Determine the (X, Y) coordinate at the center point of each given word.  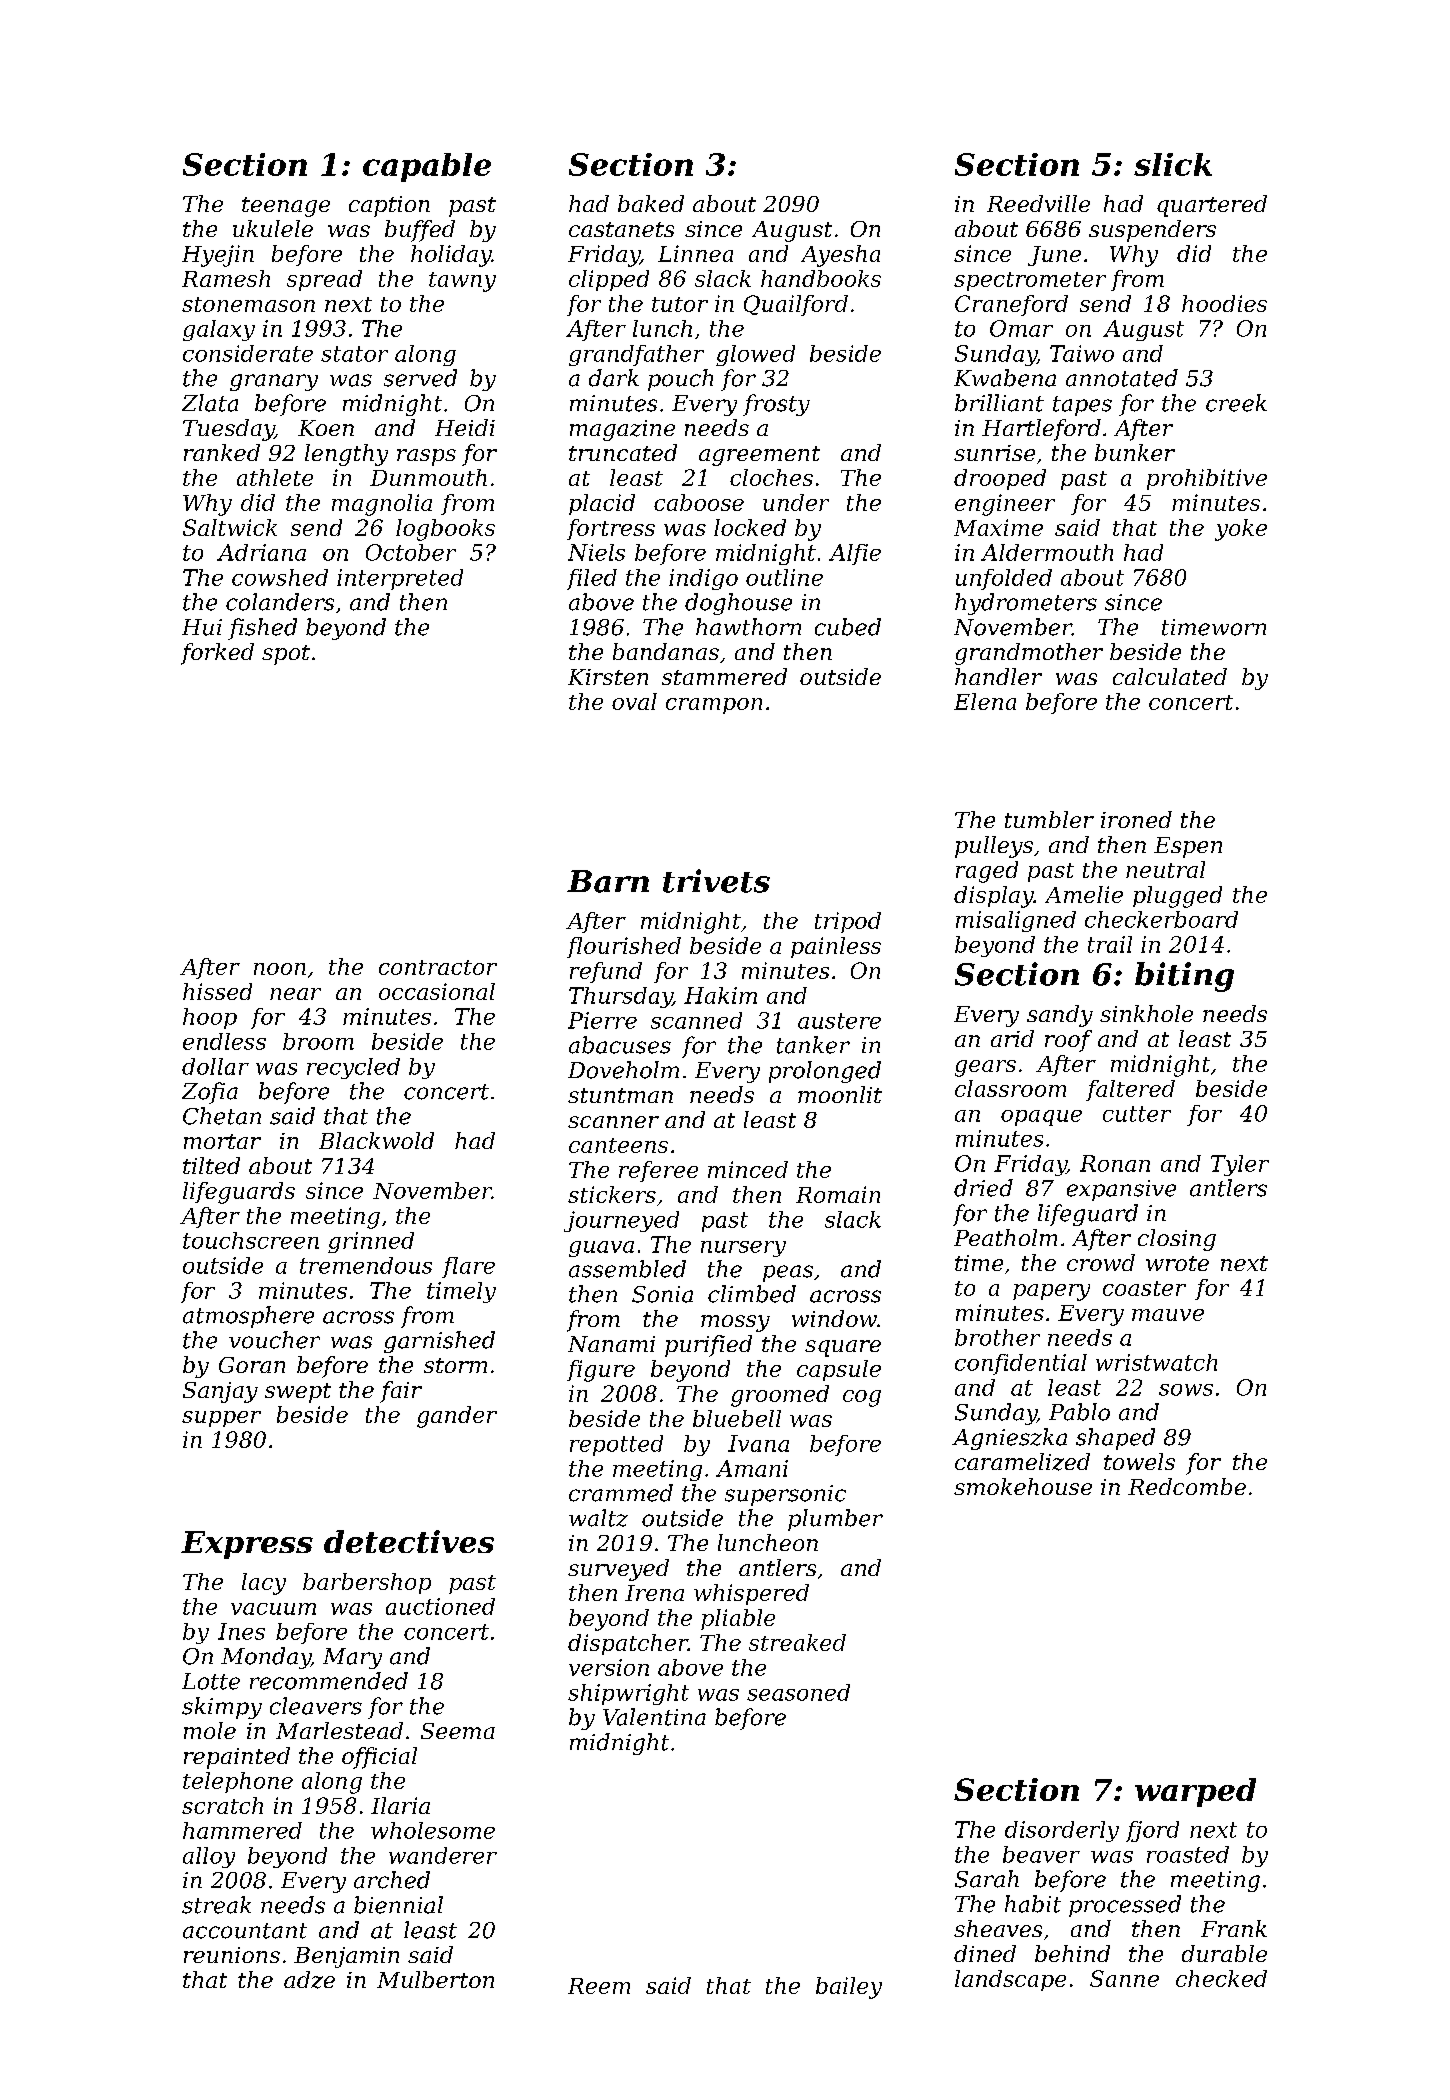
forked (217, 654)
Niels (596, 552)
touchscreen (251, 1240)
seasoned (798, 1692)
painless (836, 947)
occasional (437, 991)
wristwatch (1156, 1362)
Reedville (1038, 203)
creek (1236, 403)
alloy (209, 1857)
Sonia (662, 1294)
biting (1184, 977)
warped (1195, 1792)
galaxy (219, 330)
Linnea (695, 253)
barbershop (367, 1583)
